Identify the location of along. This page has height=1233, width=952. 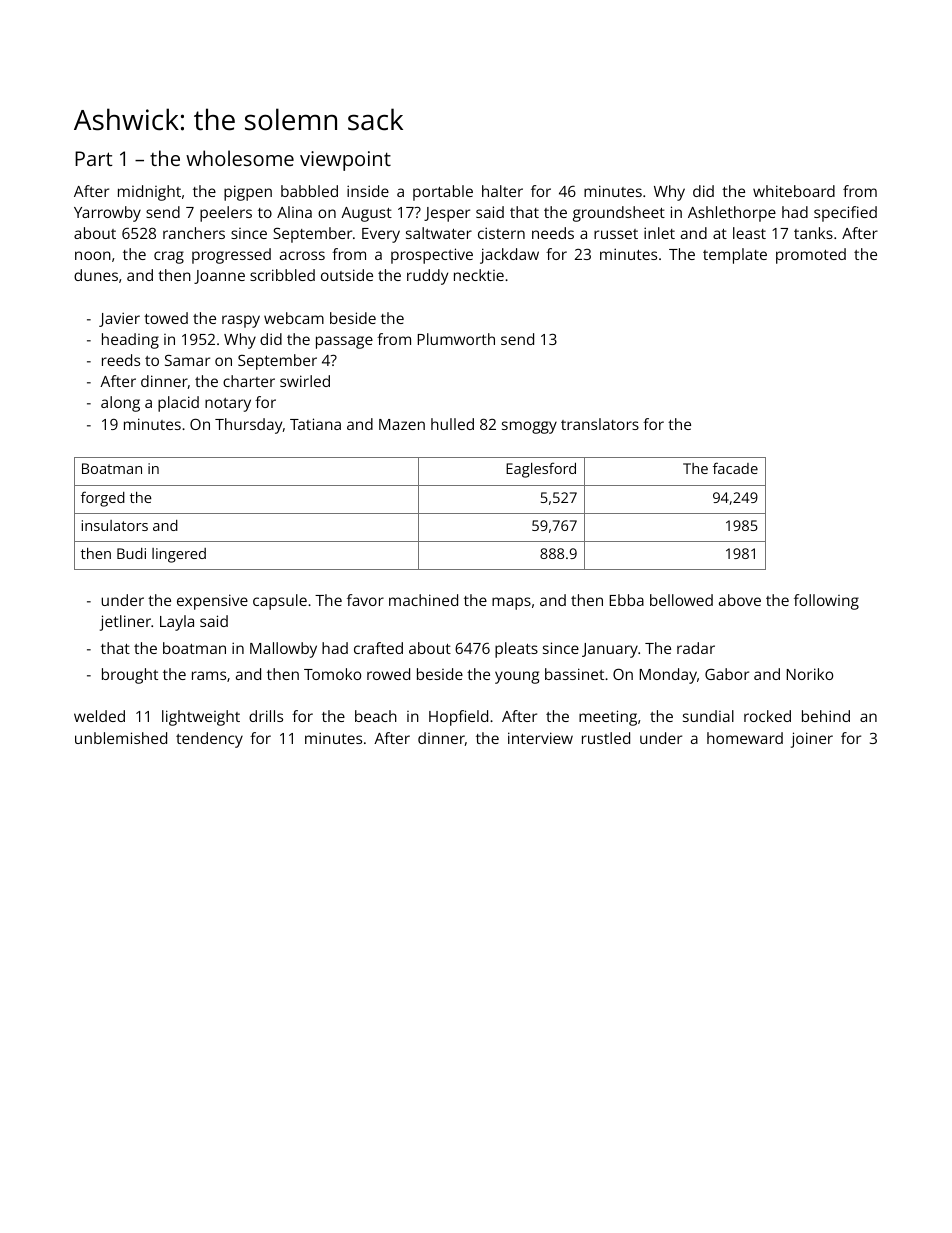
(120, 404).
